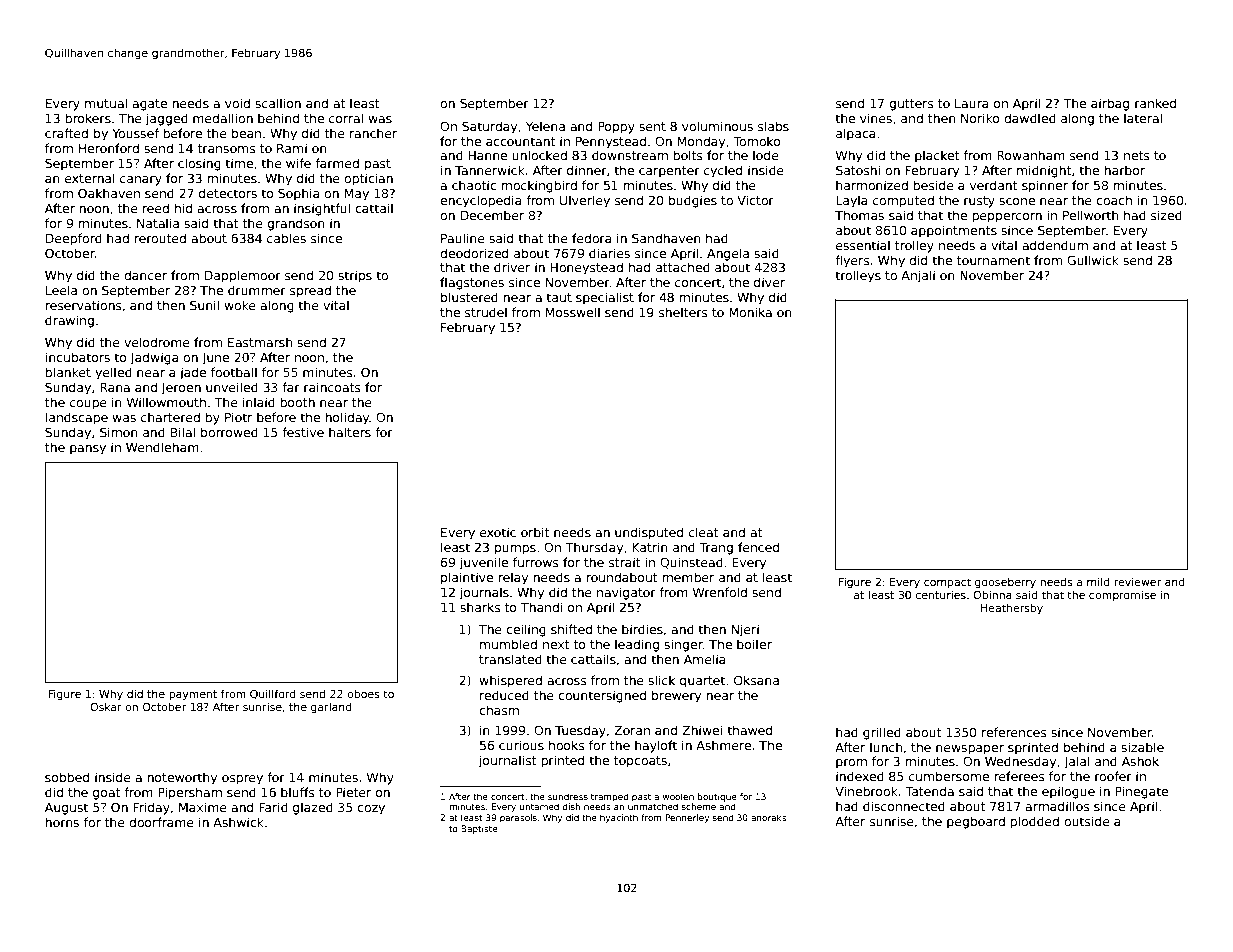 Image resolution: width=1233 pixels, height=952 pixels. I want to click on verdant, so click(994, 185).
